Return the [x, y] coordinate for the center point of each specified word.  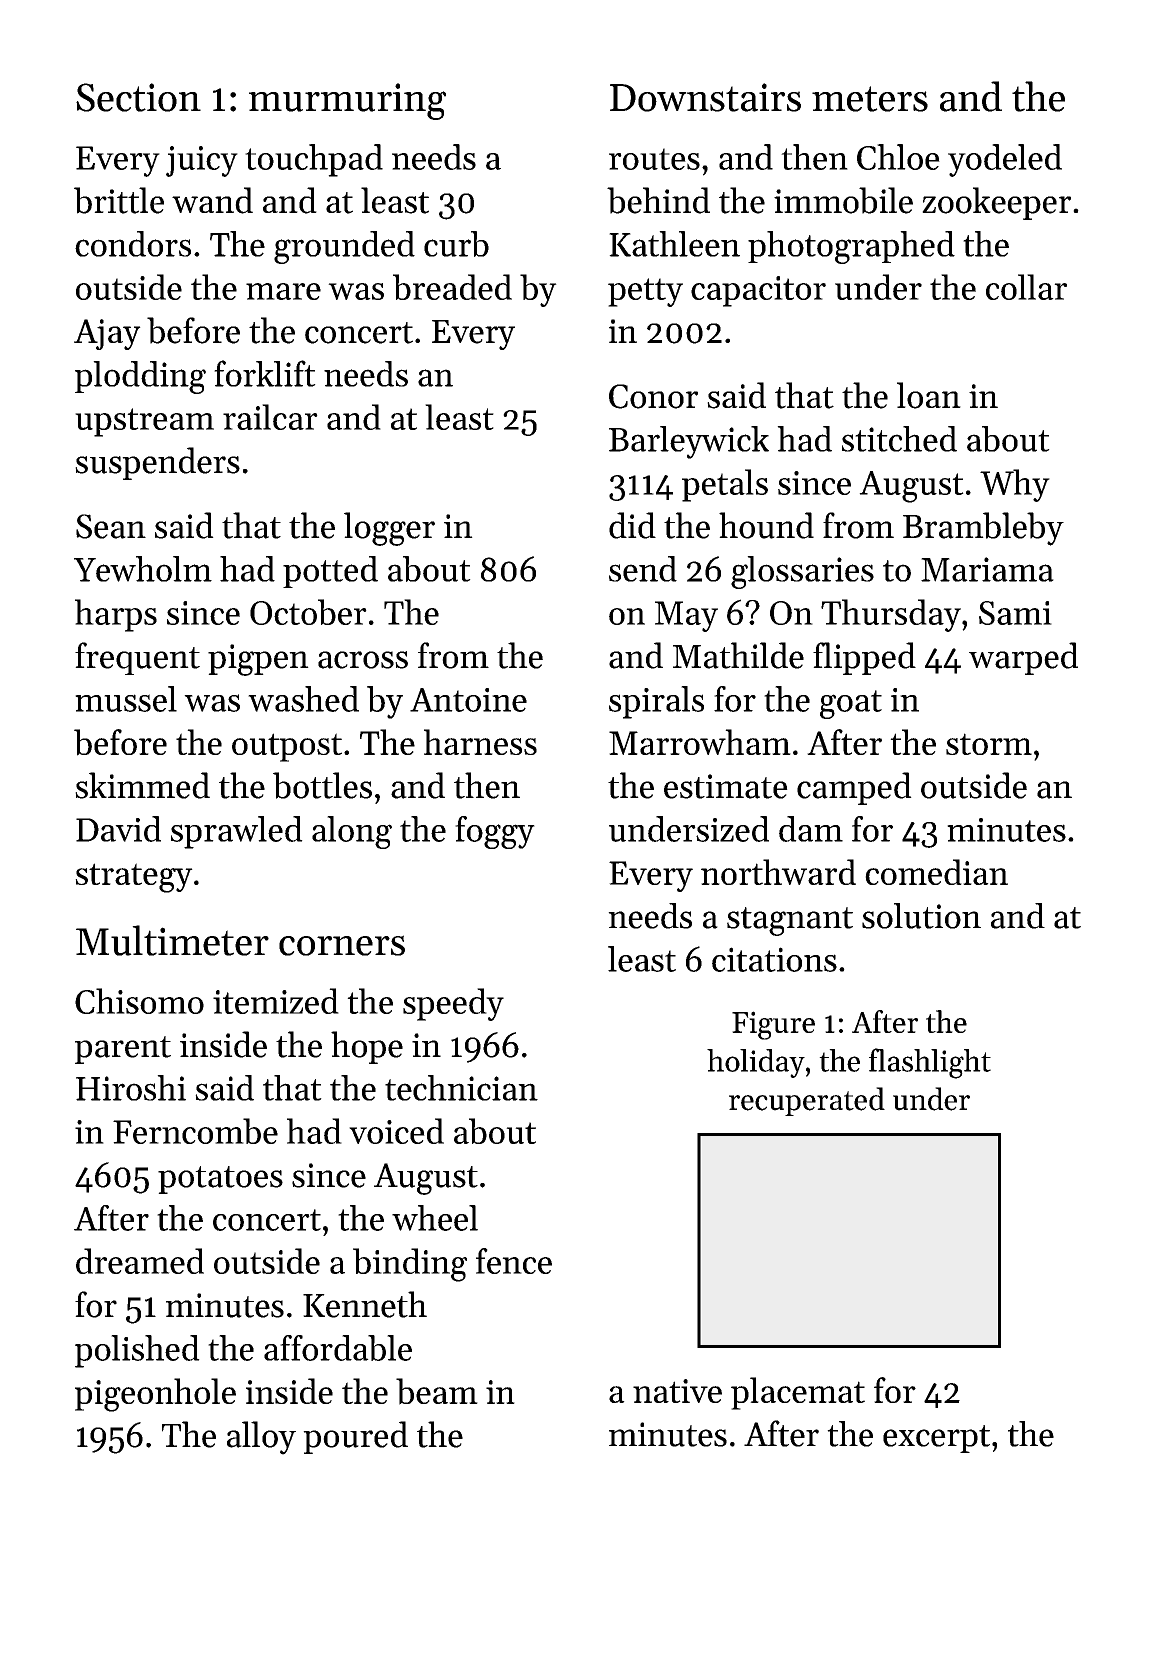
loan [929, 395]
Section [138, 97]
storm [989, 744]
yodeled [1005, 160]
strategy [134, 878]
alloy [261, 1438]
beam [437, 1391]
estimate [726, 786]
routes [654, 159]
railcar [270, 417]
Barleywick [689, 442]
